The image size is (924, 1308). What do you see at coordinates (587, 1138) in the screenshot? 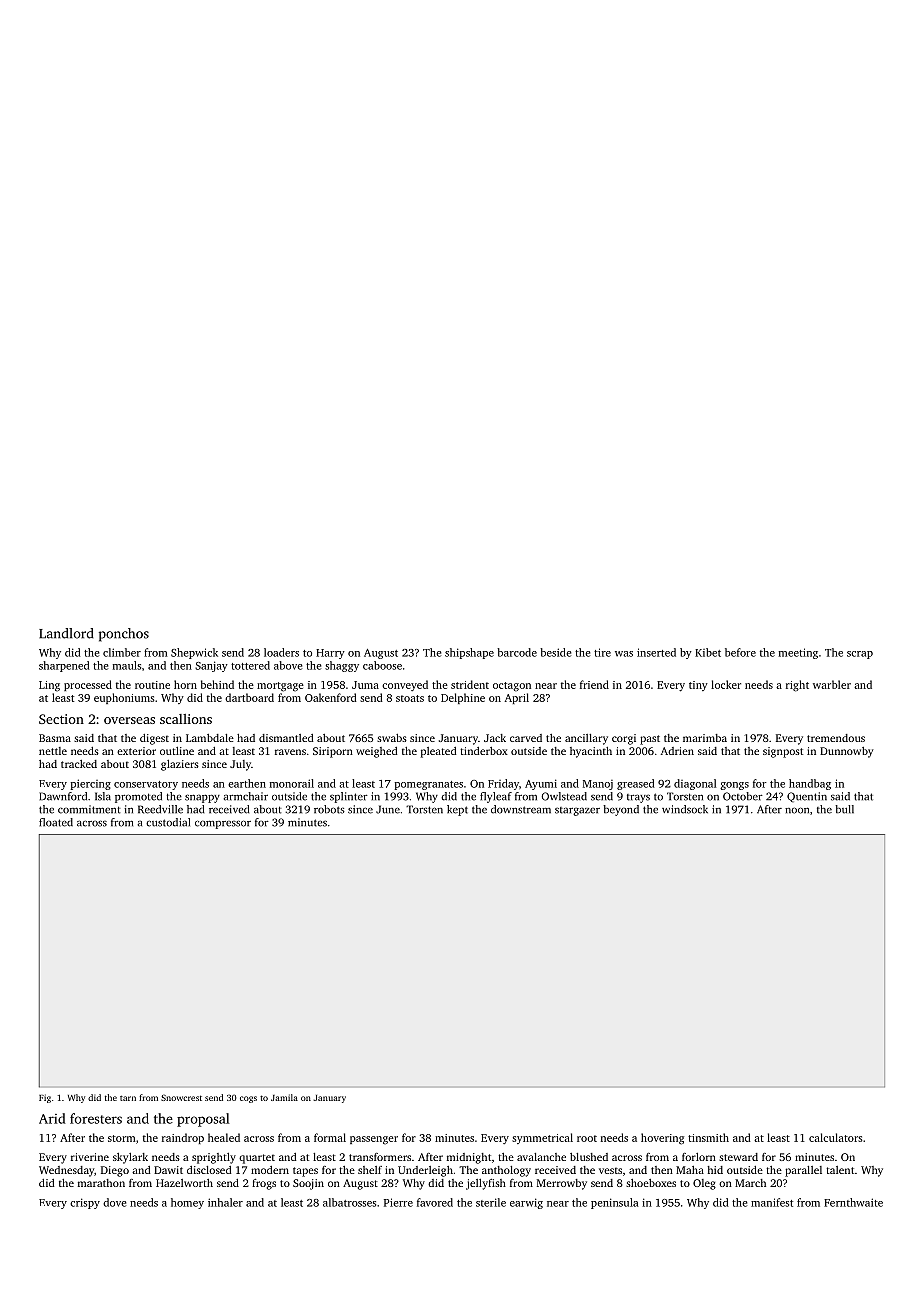
I see `root` at bounding box center [587, 1138].
